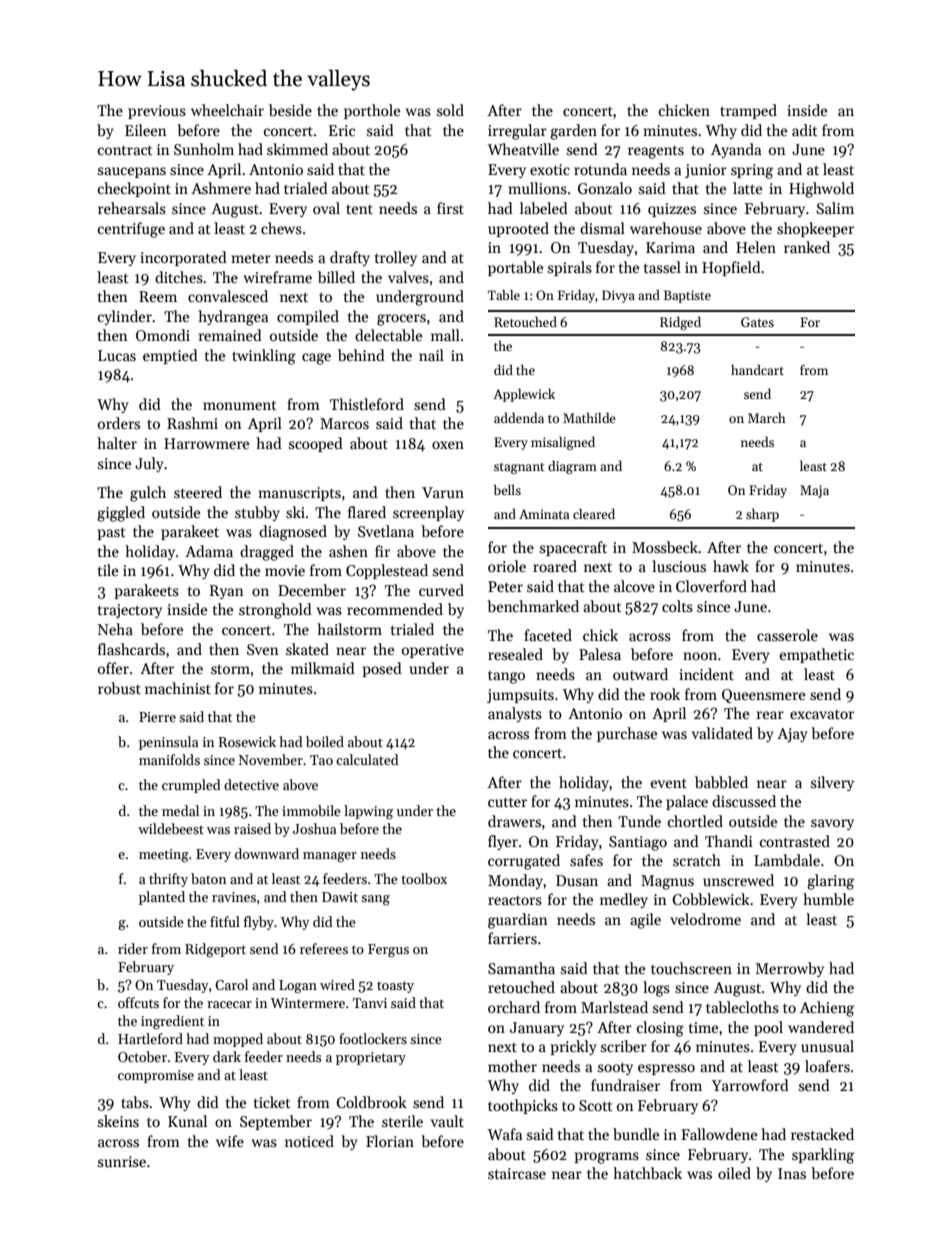  Describe the element at coordinates (814, 491) in the screenshot. I see `Maja` at that location.
